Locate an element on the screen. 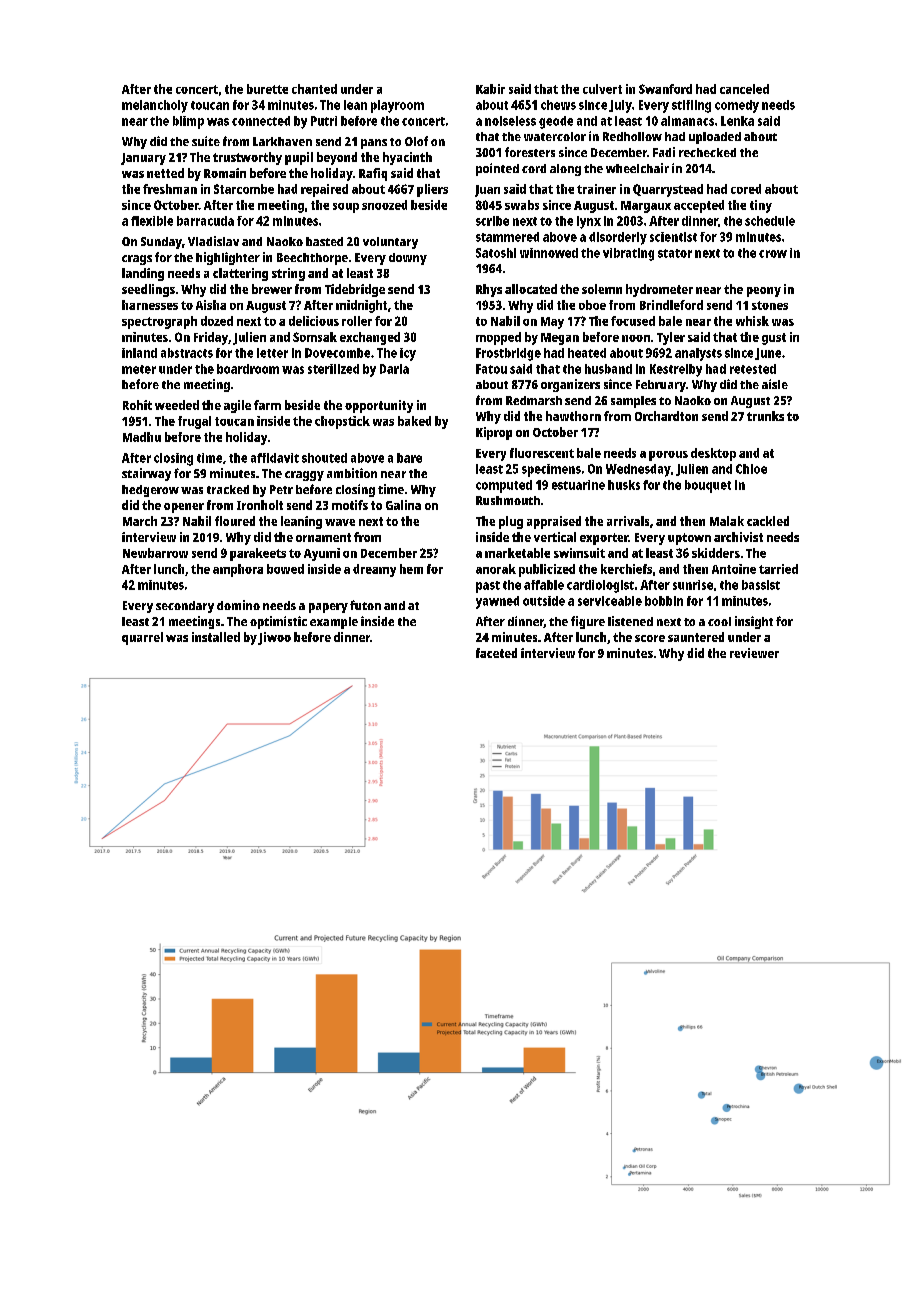 The height and width of the screenshot is (1308, 924). exporter is located at coordinates (604, 539).
